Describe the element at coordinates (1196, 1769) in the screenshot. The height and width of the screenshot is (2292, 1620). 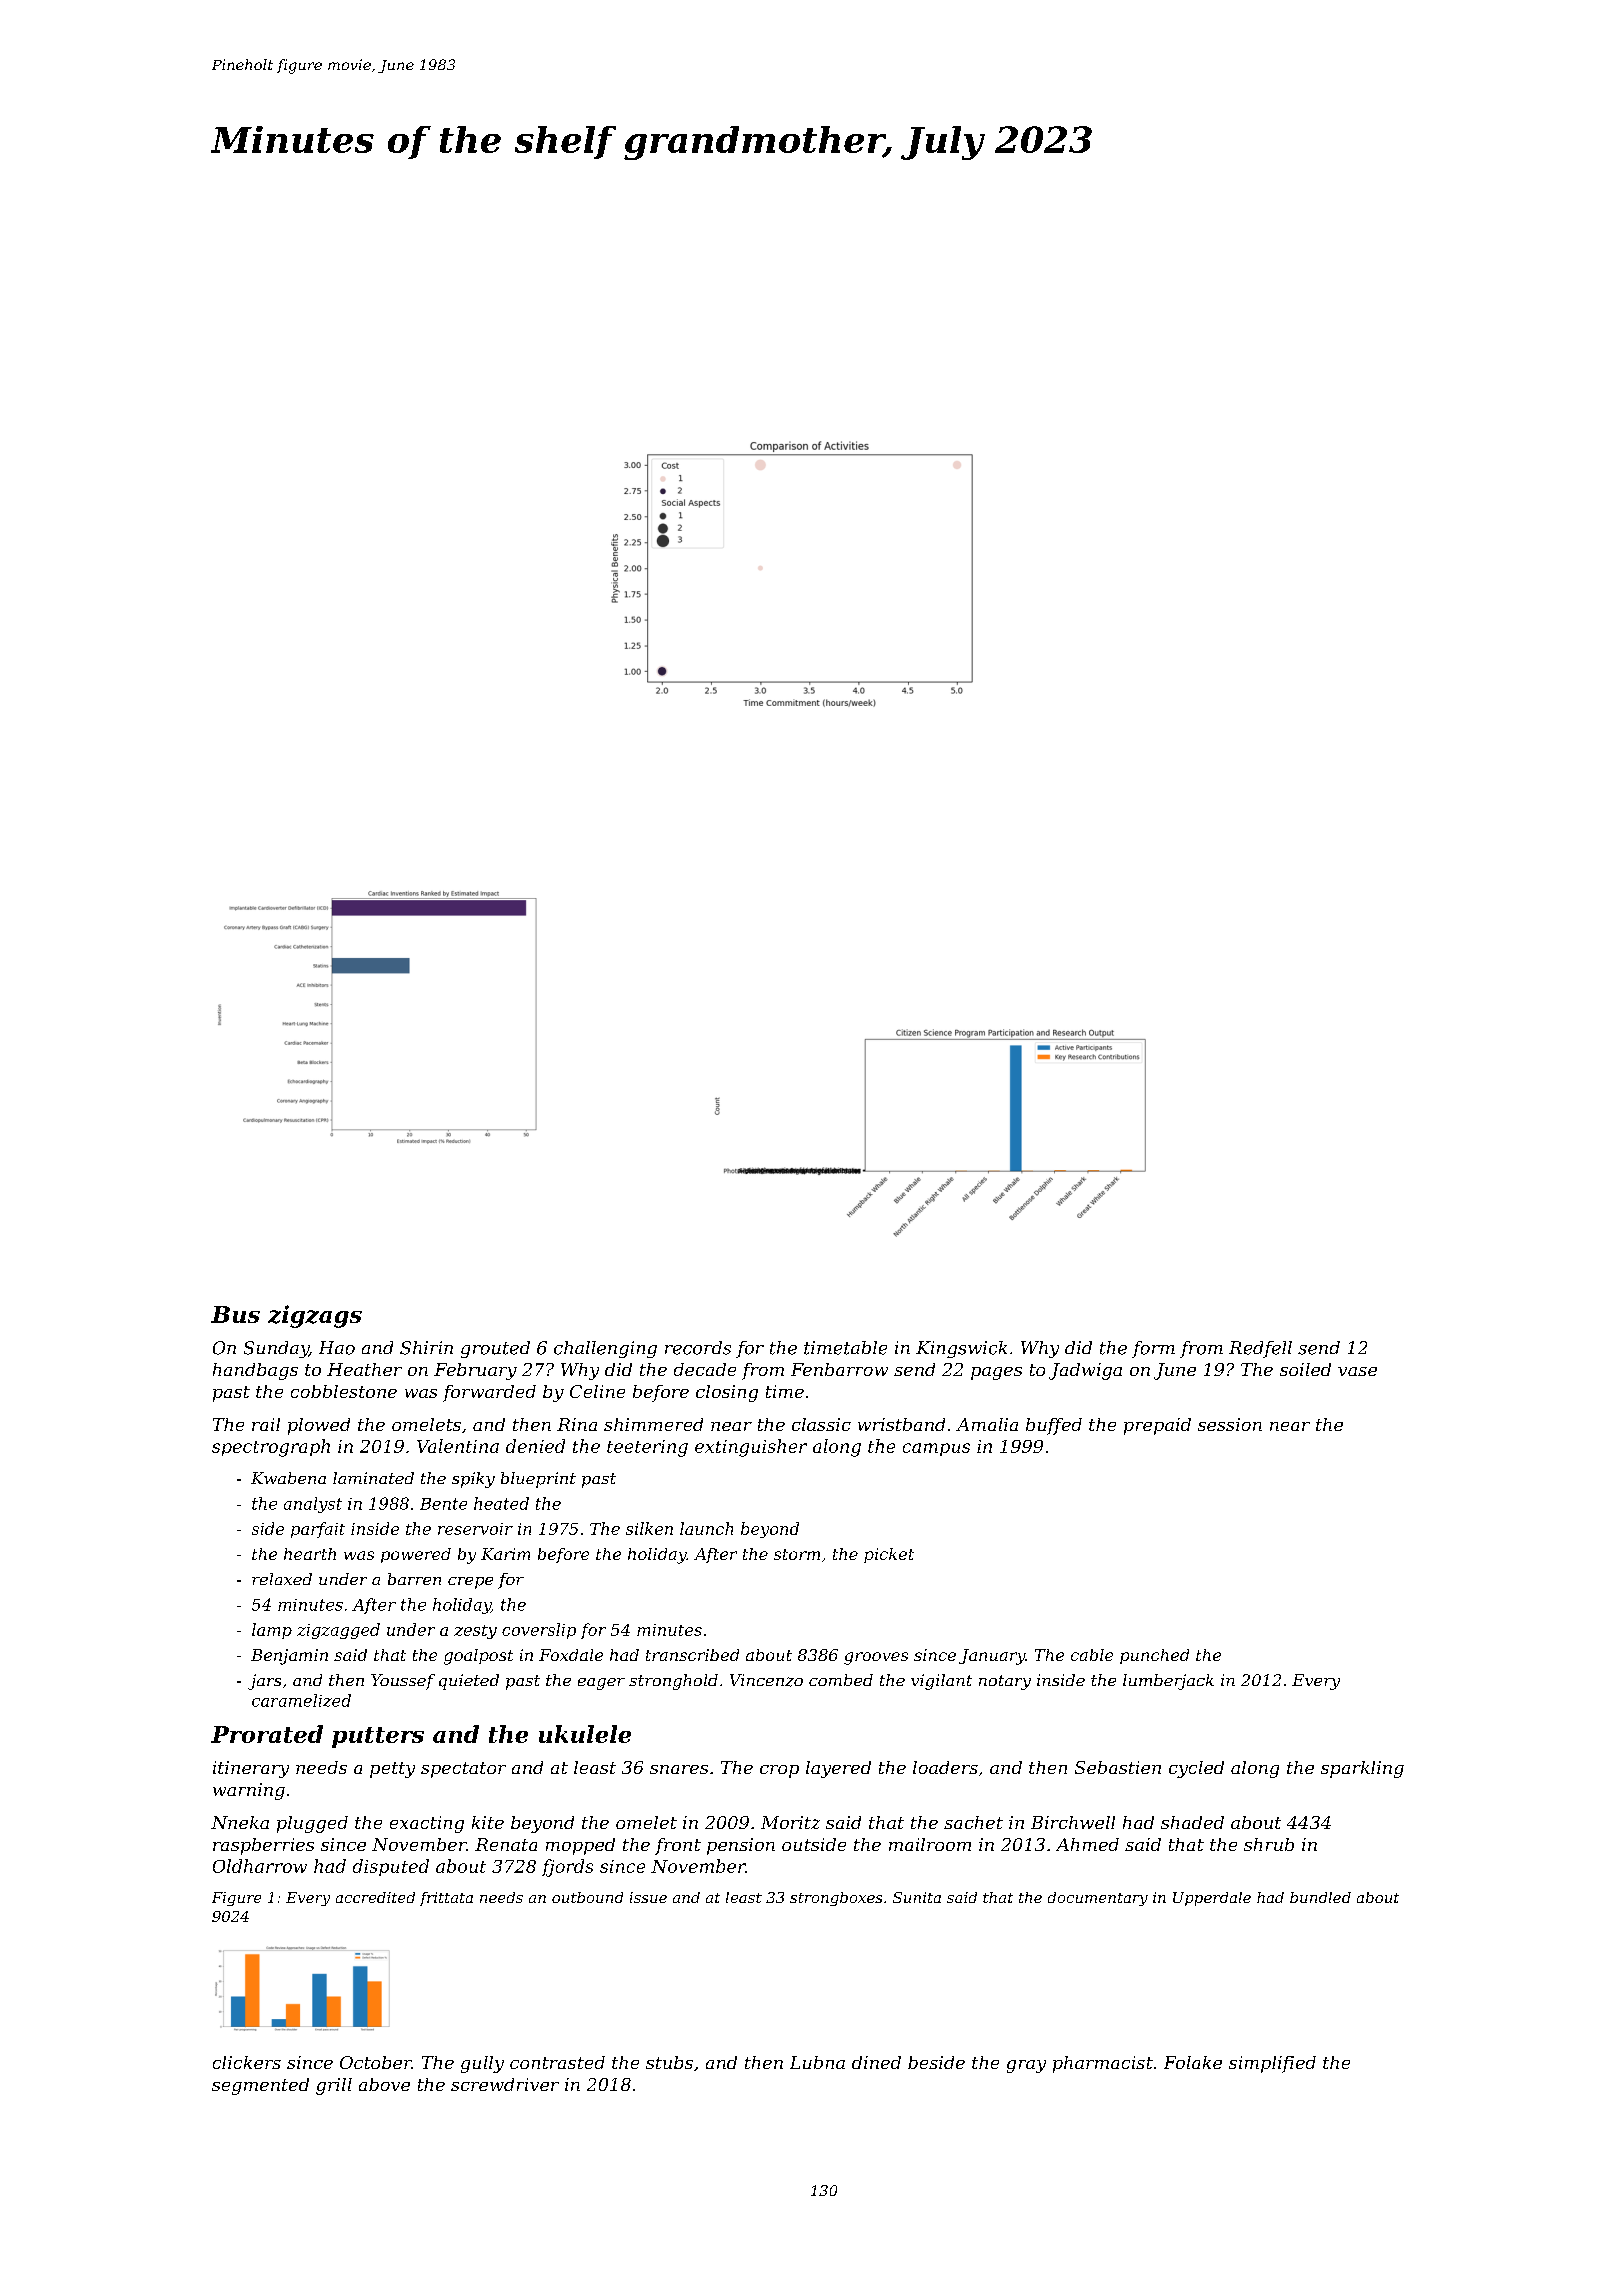
I see `cycled` at that location.
